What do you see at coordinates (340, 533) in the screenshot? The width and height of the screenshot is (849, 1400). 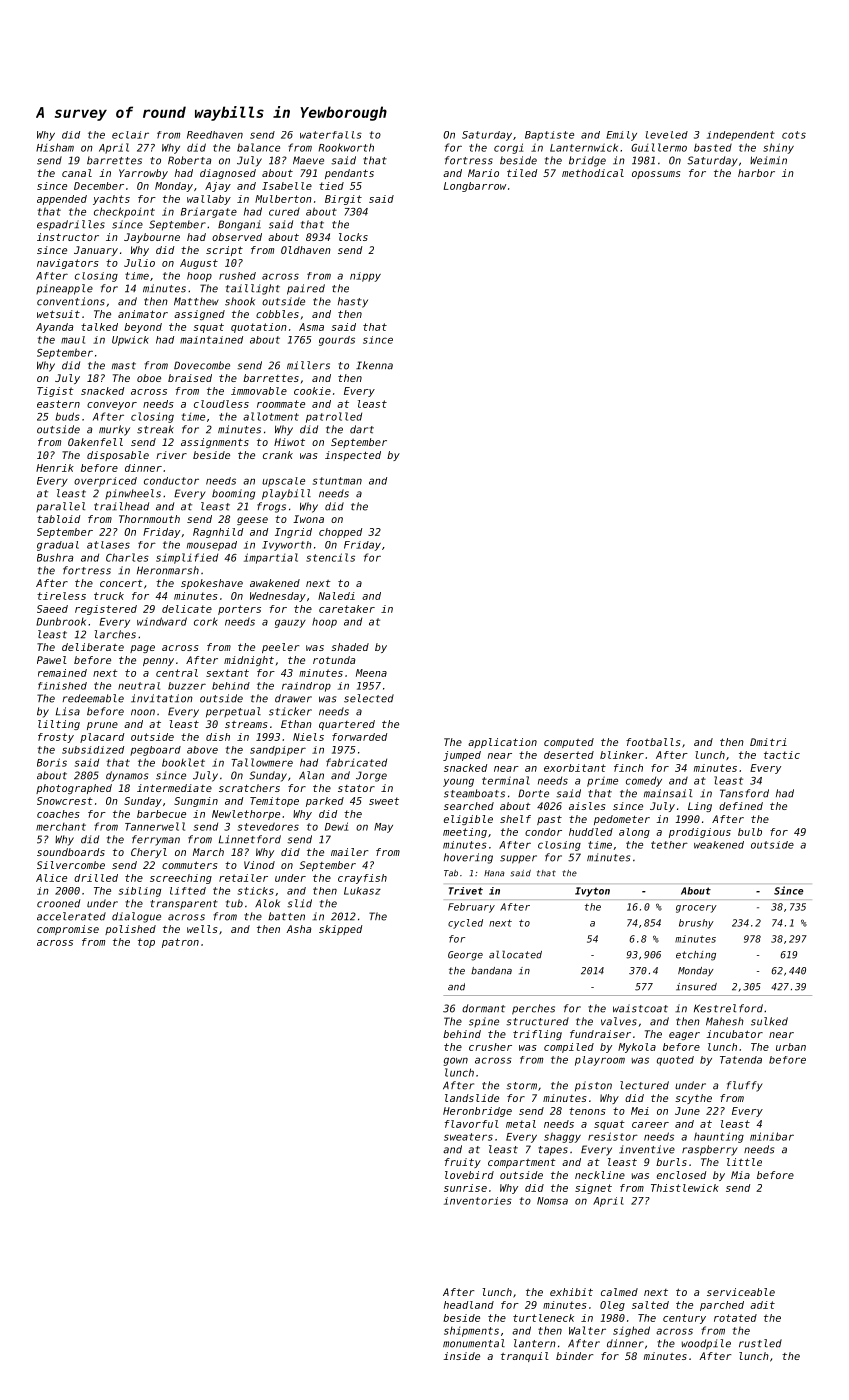 I see `chopped` at bounding box center [340, 533].
